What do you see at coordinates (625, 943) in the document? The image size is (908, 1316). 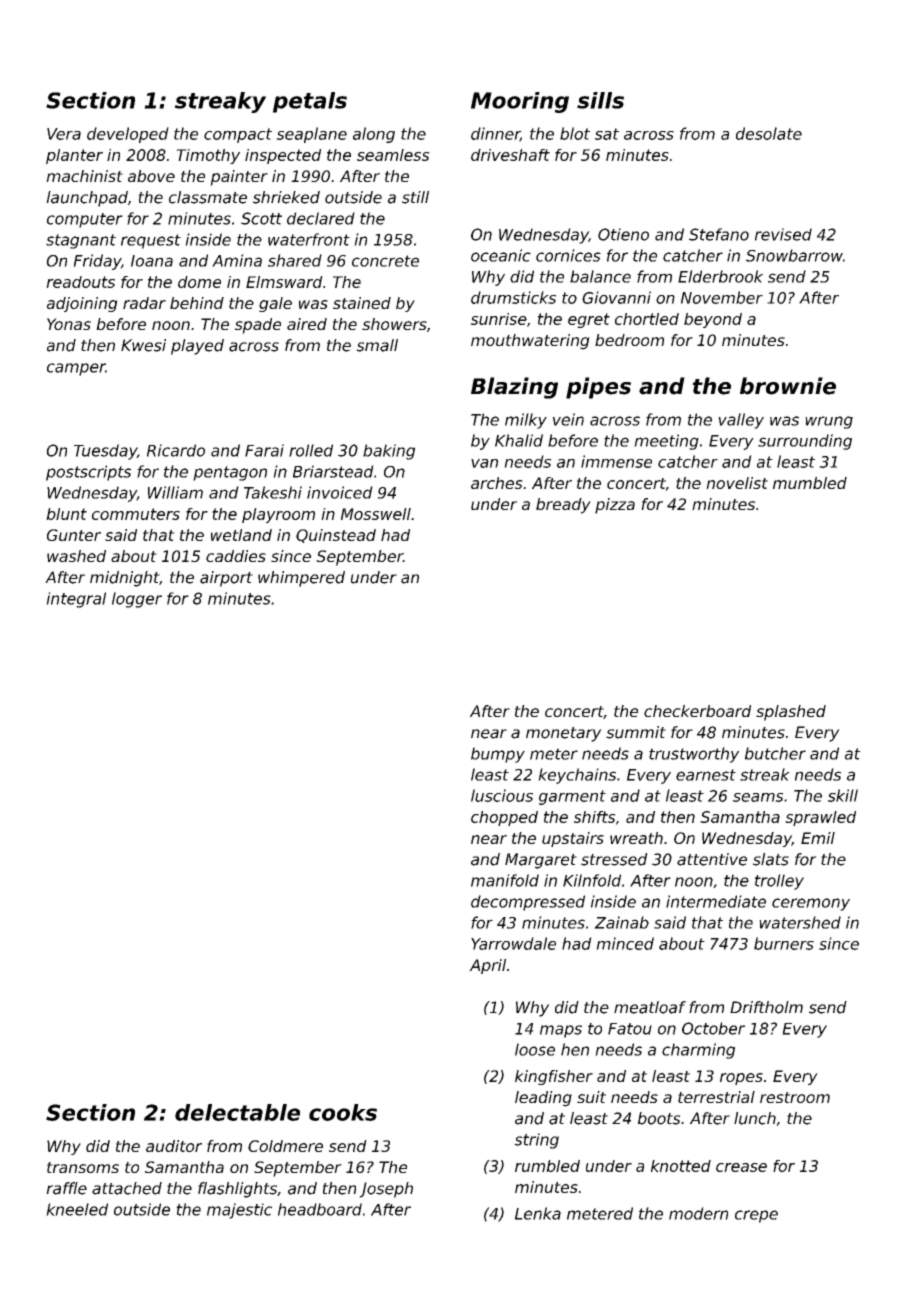 I see `minced` at bounding box center [625, 943].
